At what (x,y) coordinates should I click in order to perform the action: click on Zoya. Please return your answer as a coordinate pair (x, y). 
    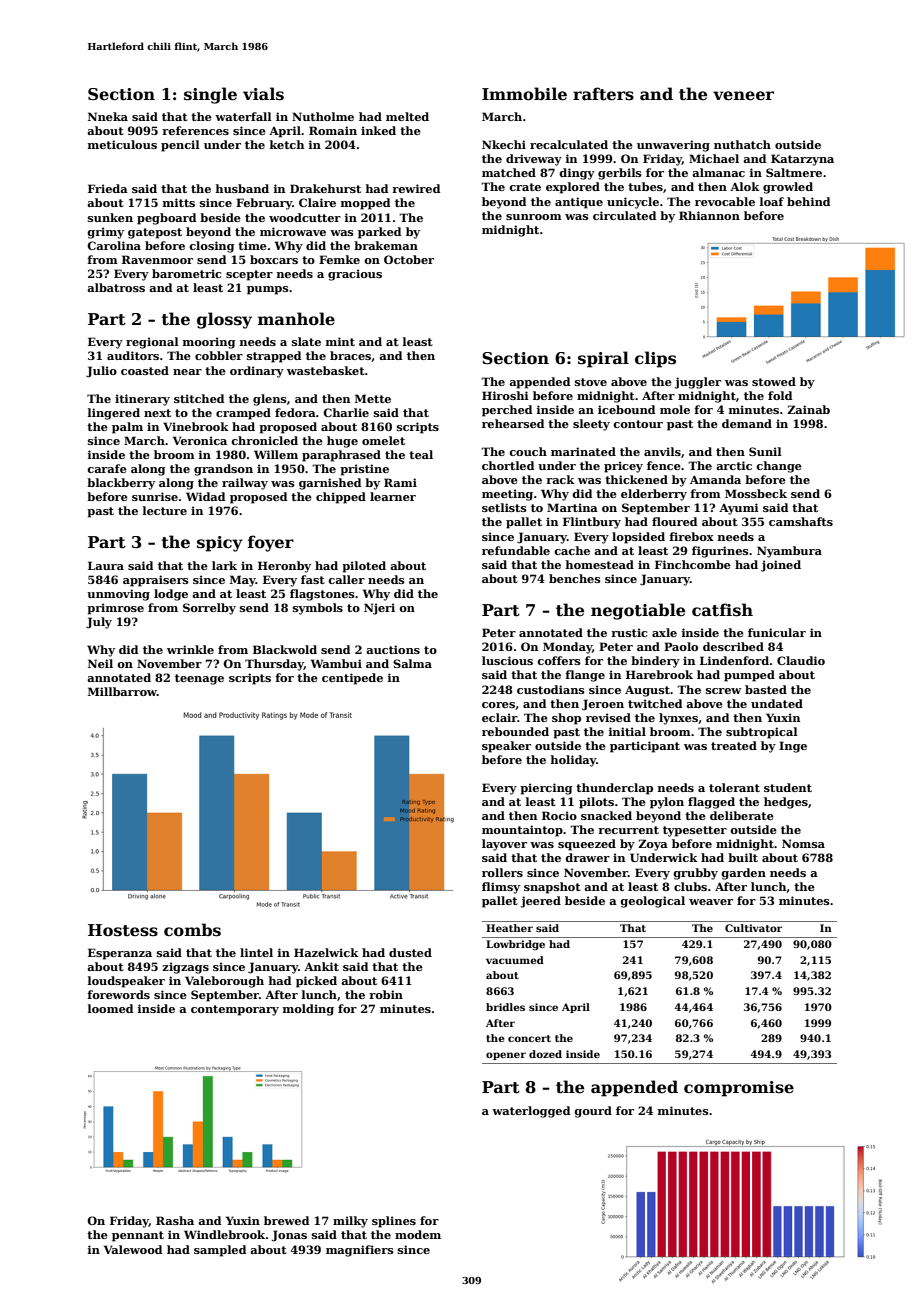
    Looking at the image, I should click on (653, 845).
